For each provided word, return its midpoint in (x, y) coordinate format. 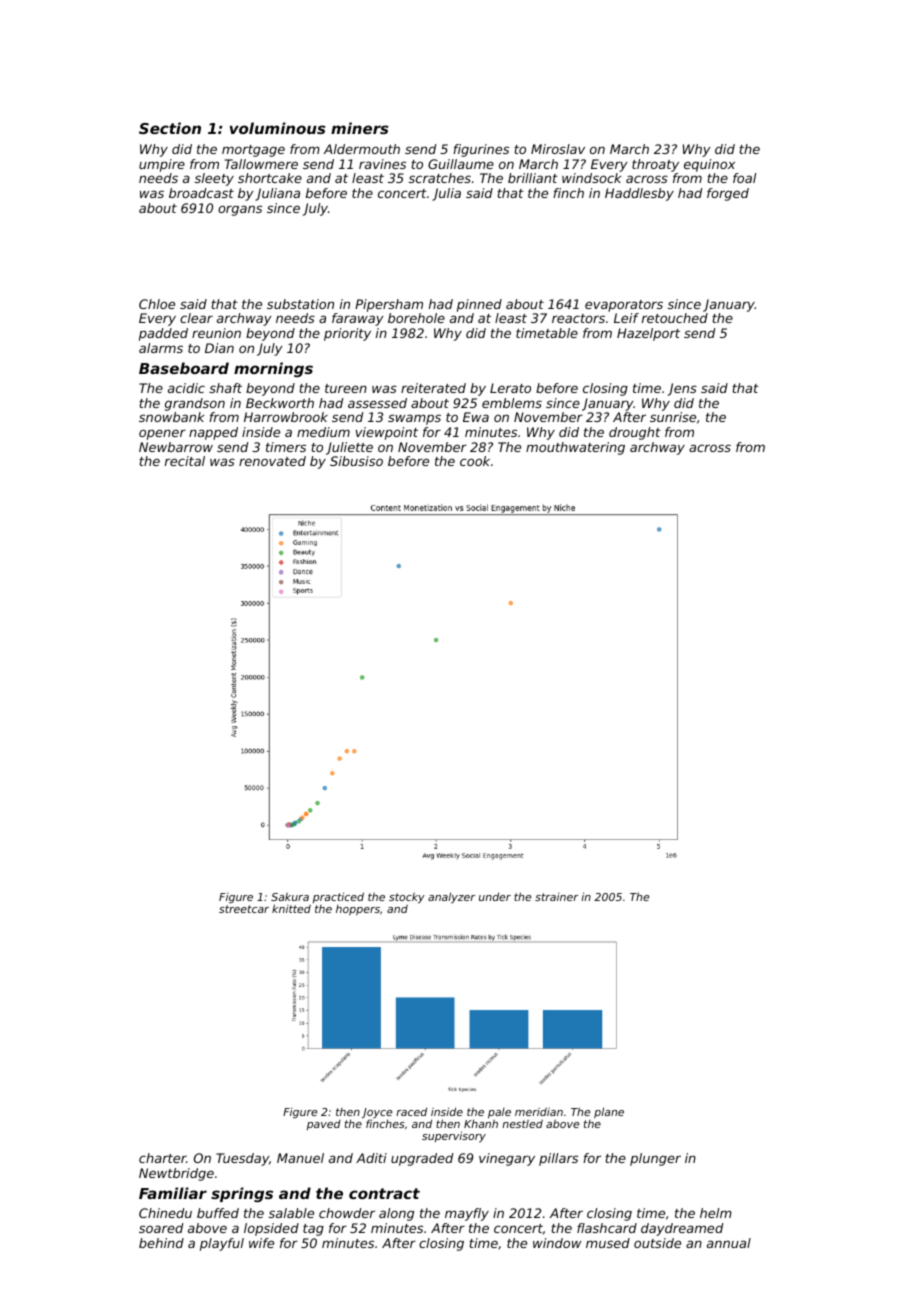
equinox (709, 165)
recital (185, 461)
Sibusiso (356, 461)
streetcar (244, 909)
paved (324, 1125)
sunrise (673, 417)
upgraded (422, 1159)
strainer (556, 897)
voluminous (278, 128)
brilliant (533, 178)
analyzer (451, 898)
